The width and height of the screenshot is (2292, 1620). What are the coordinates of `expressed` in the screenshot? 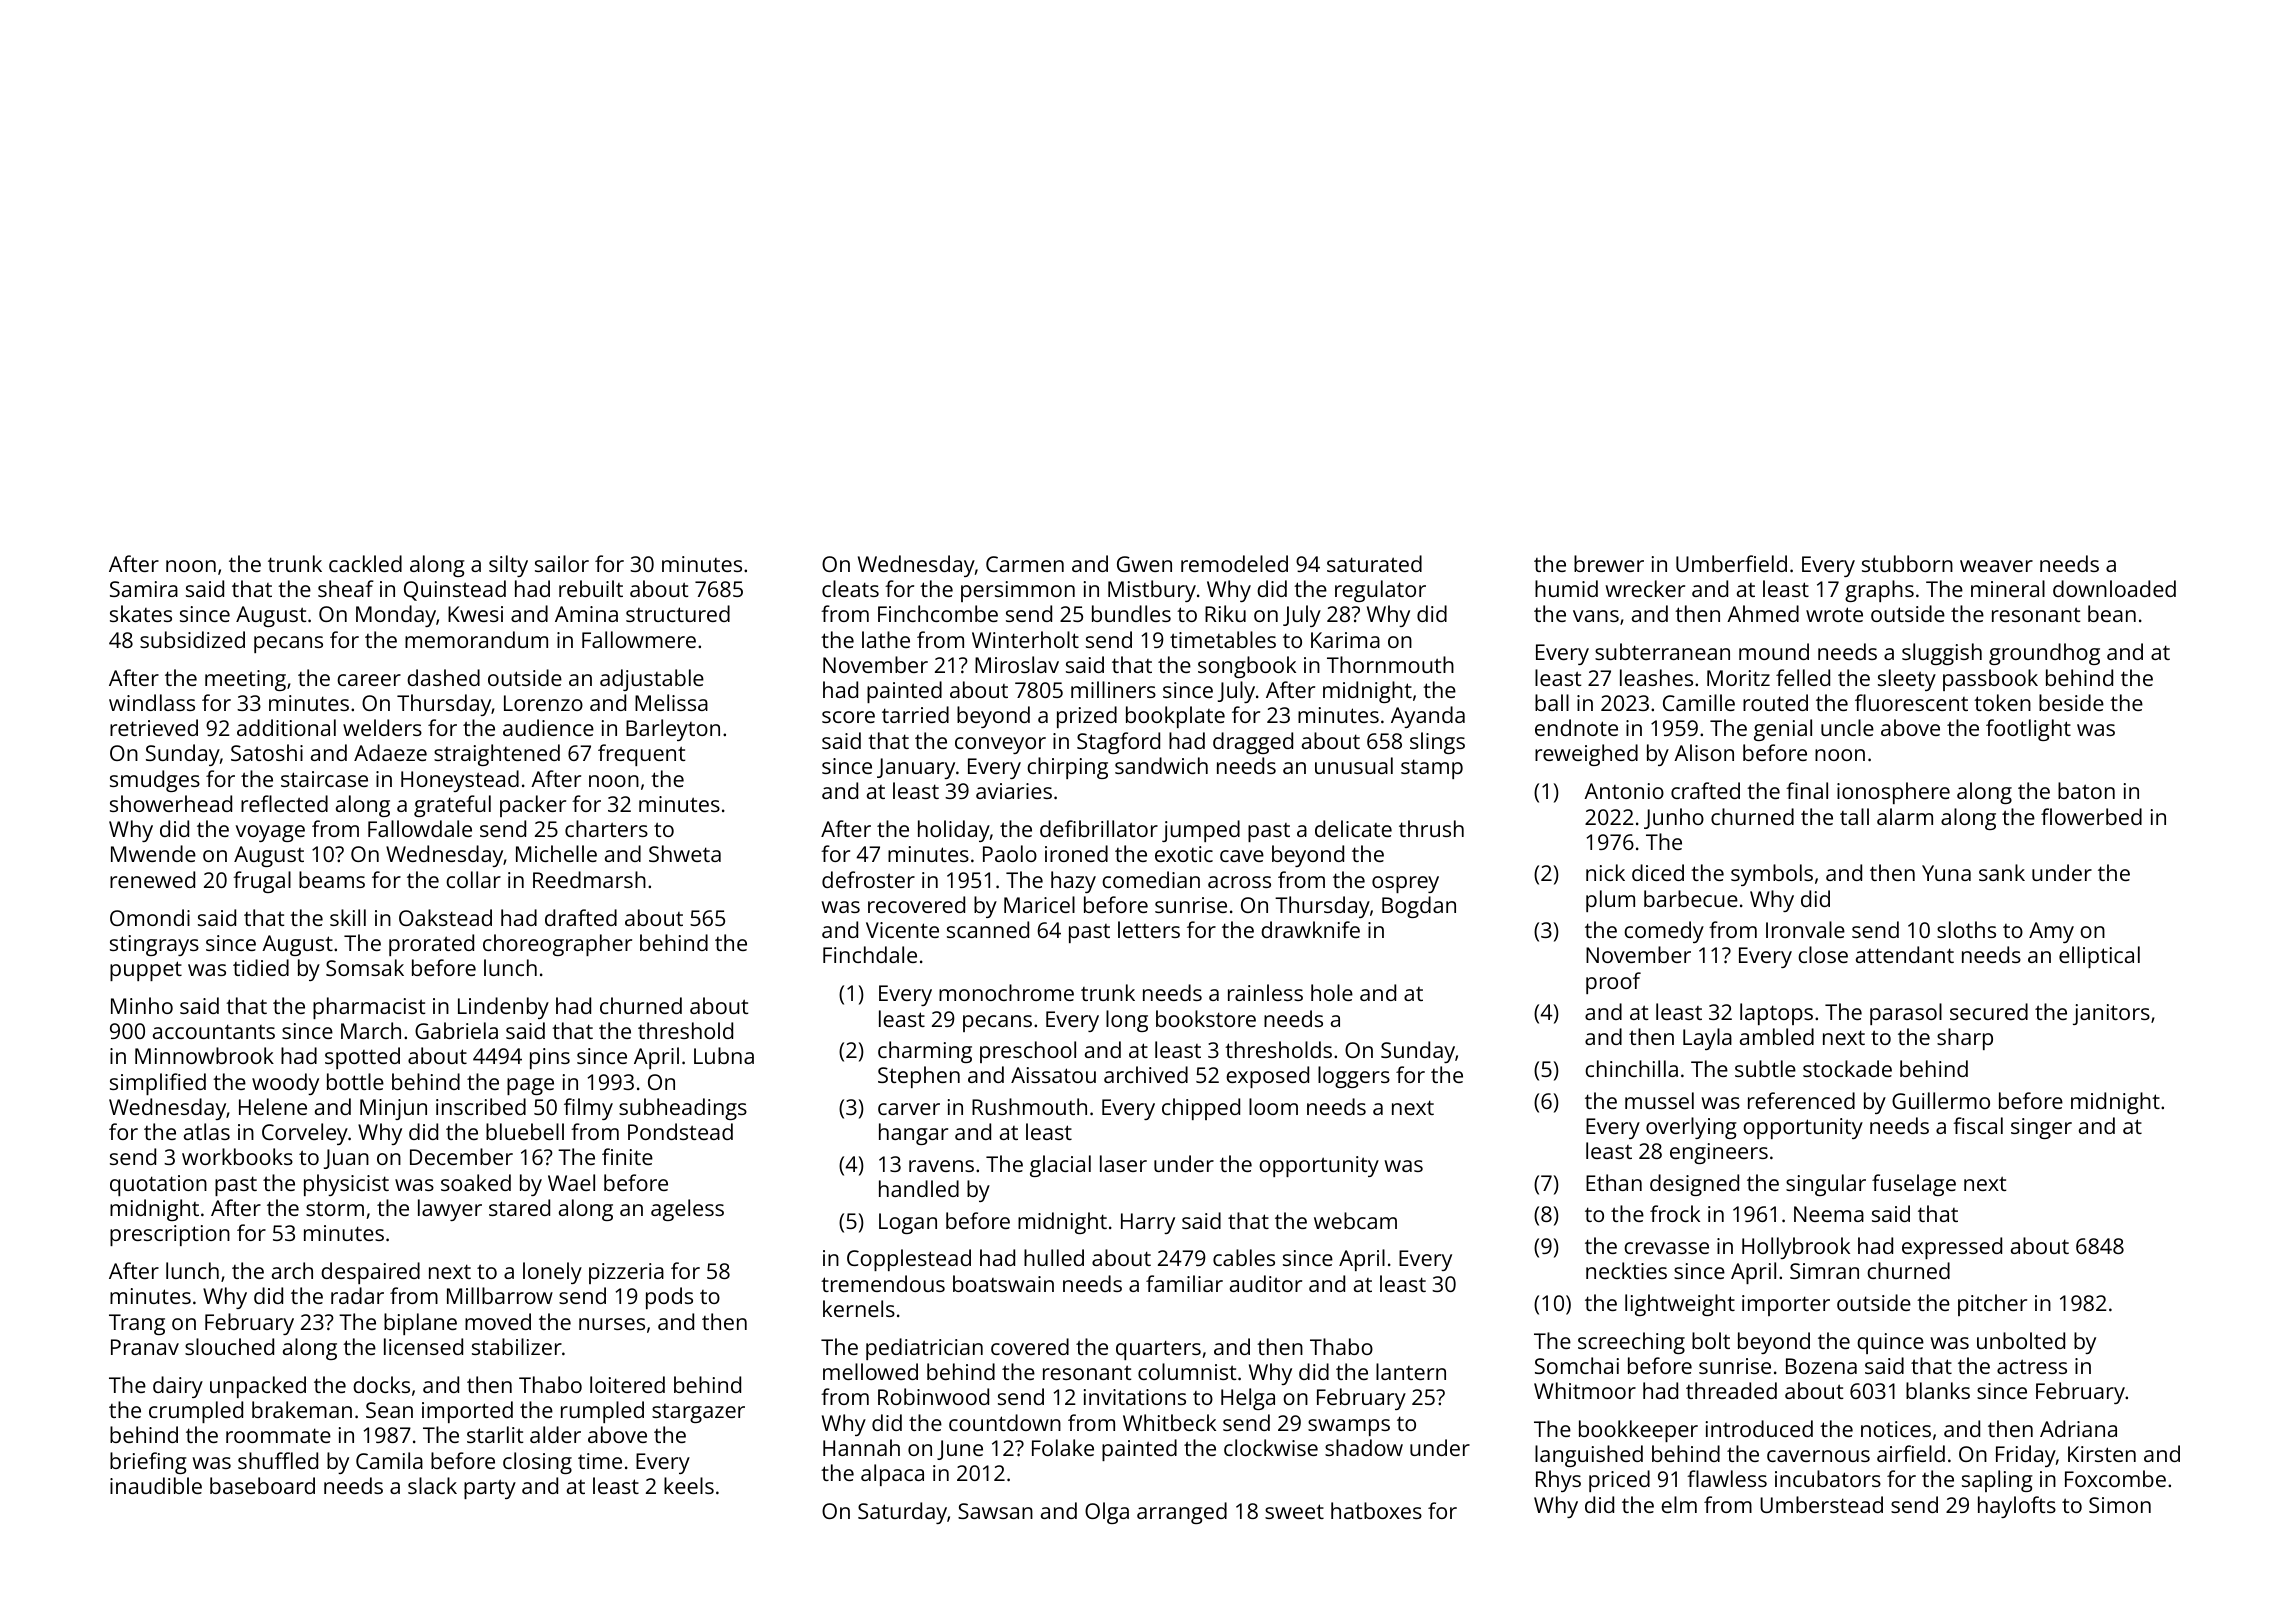 It's located at (1952, 1248).
